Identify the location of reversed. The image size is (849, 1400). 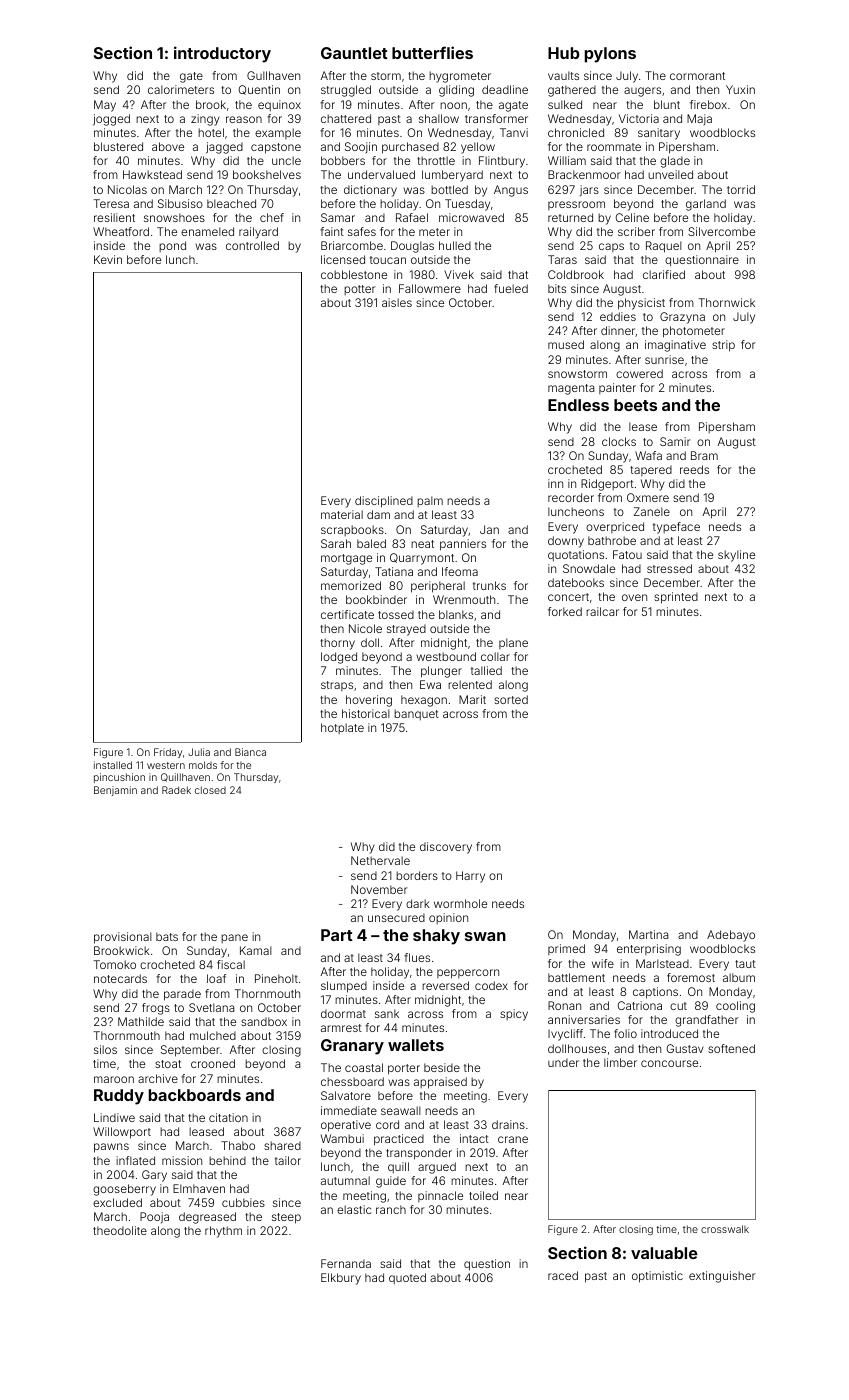
(445, 985).
